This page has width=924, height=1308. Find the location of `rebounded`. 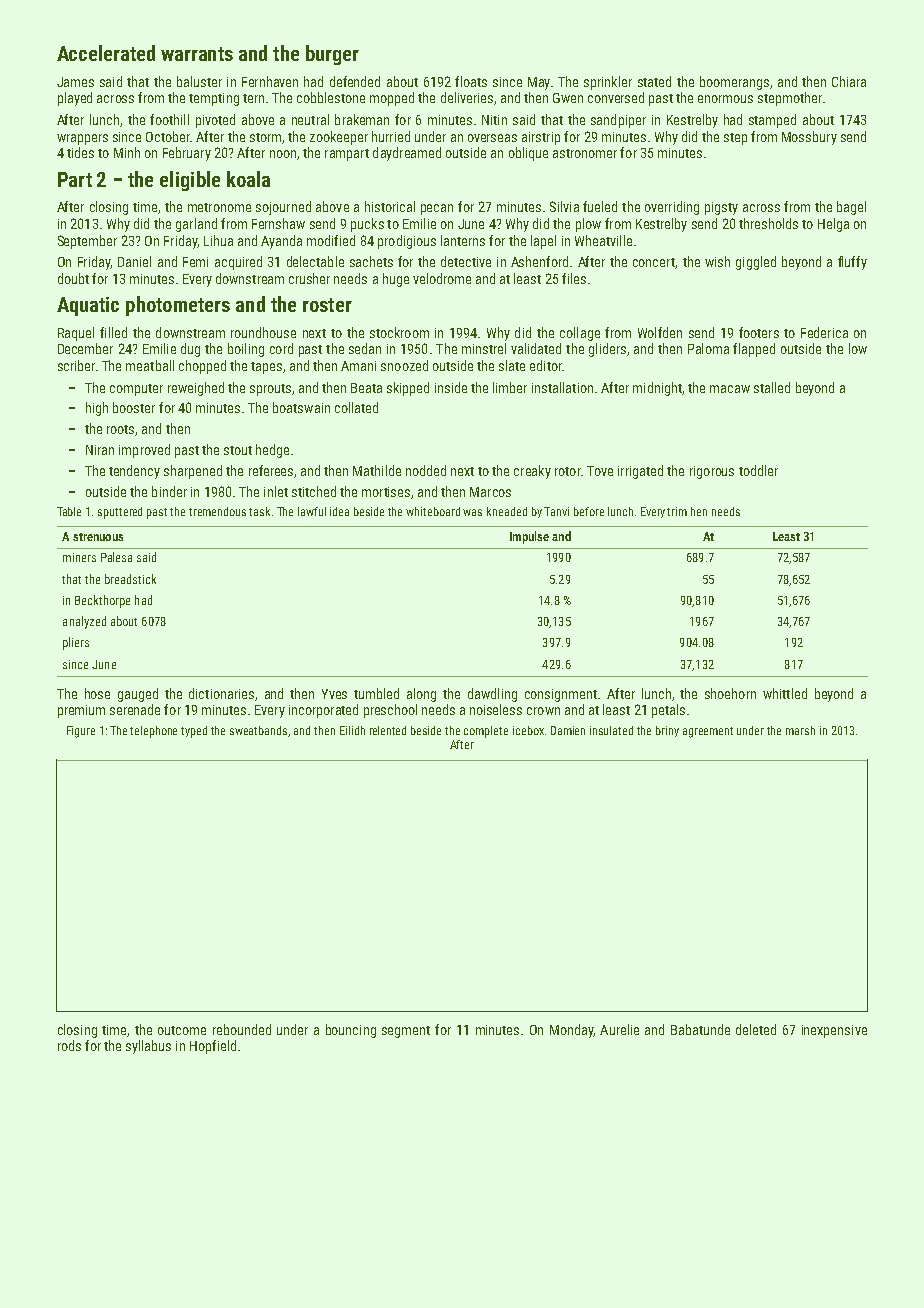

rebounded is located at coordinates (242, 1029).
